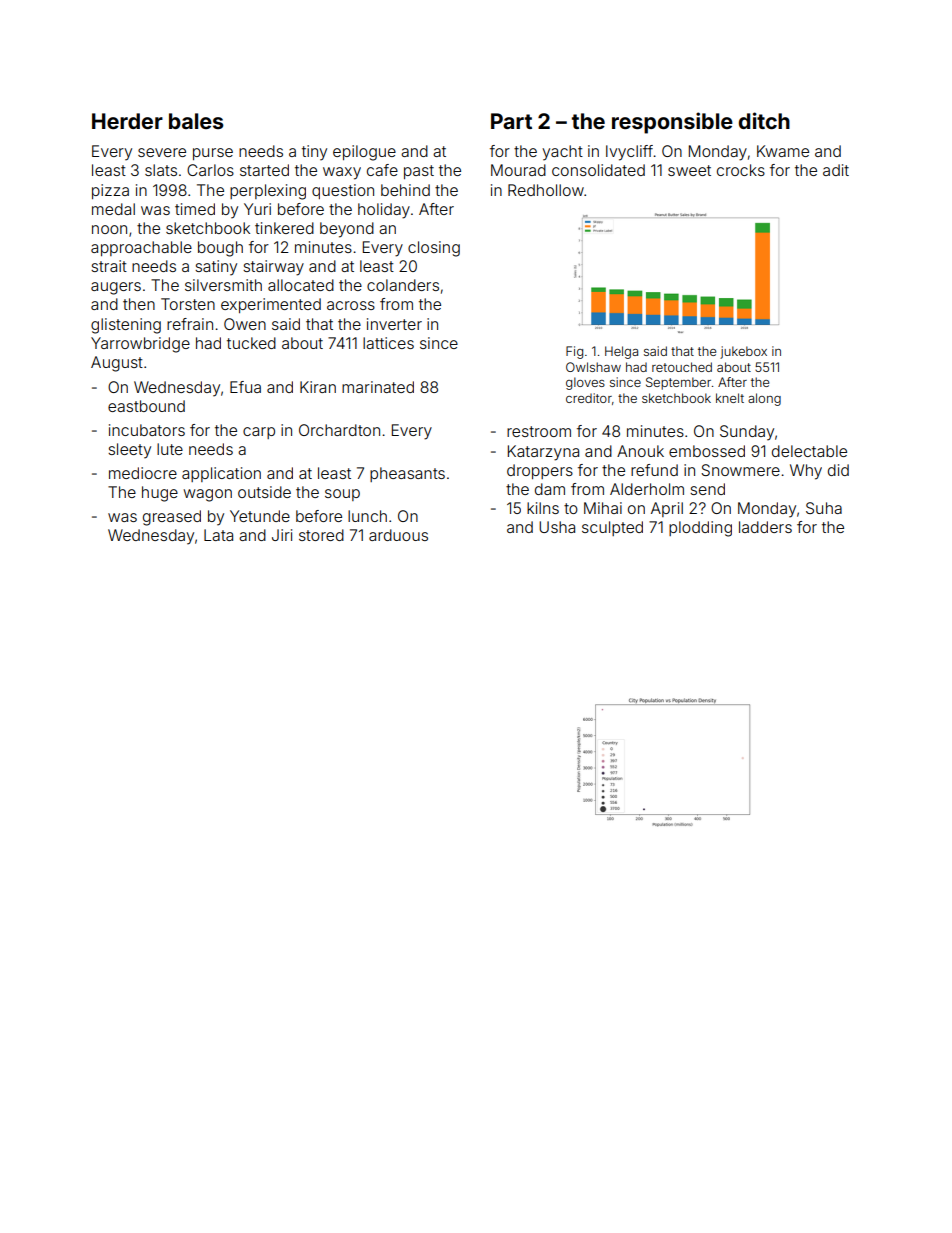 Image resolution: width=952 pixels, height=1233 pixels. What do you see at coordinates (364, 153) in the screenshot?
I see `epilogue` at bounding box center [364, 153].
